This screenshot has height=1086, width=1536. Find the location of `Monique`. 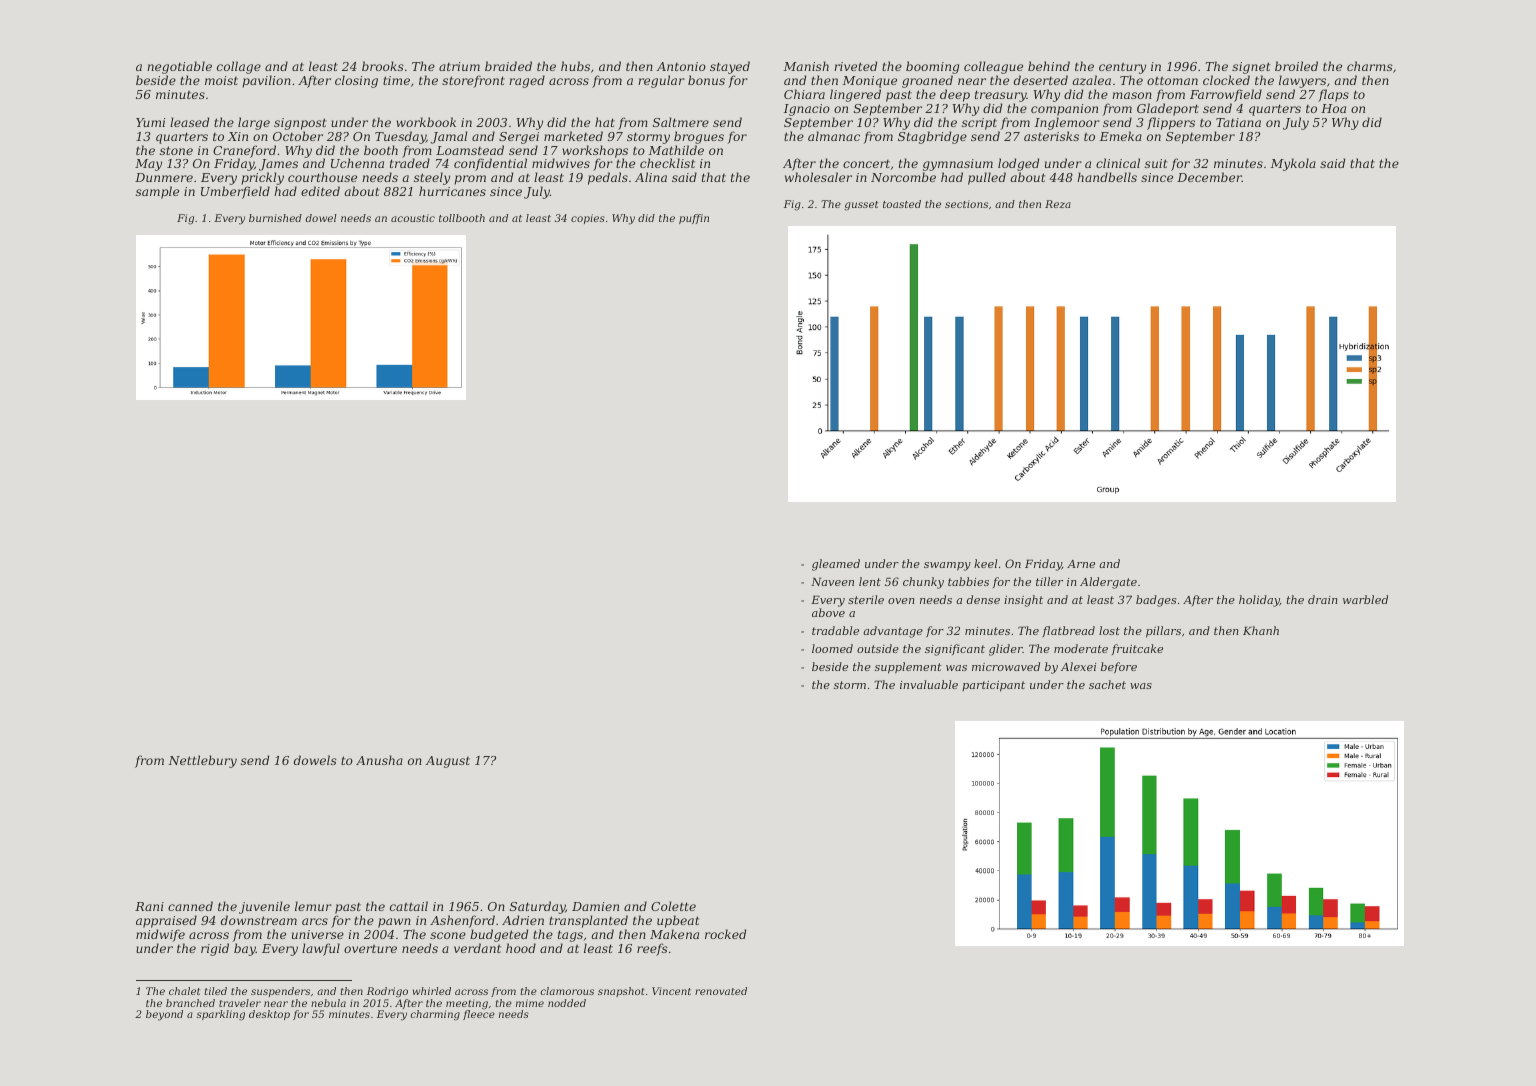

Monique is located at coordinates (870, 82).
